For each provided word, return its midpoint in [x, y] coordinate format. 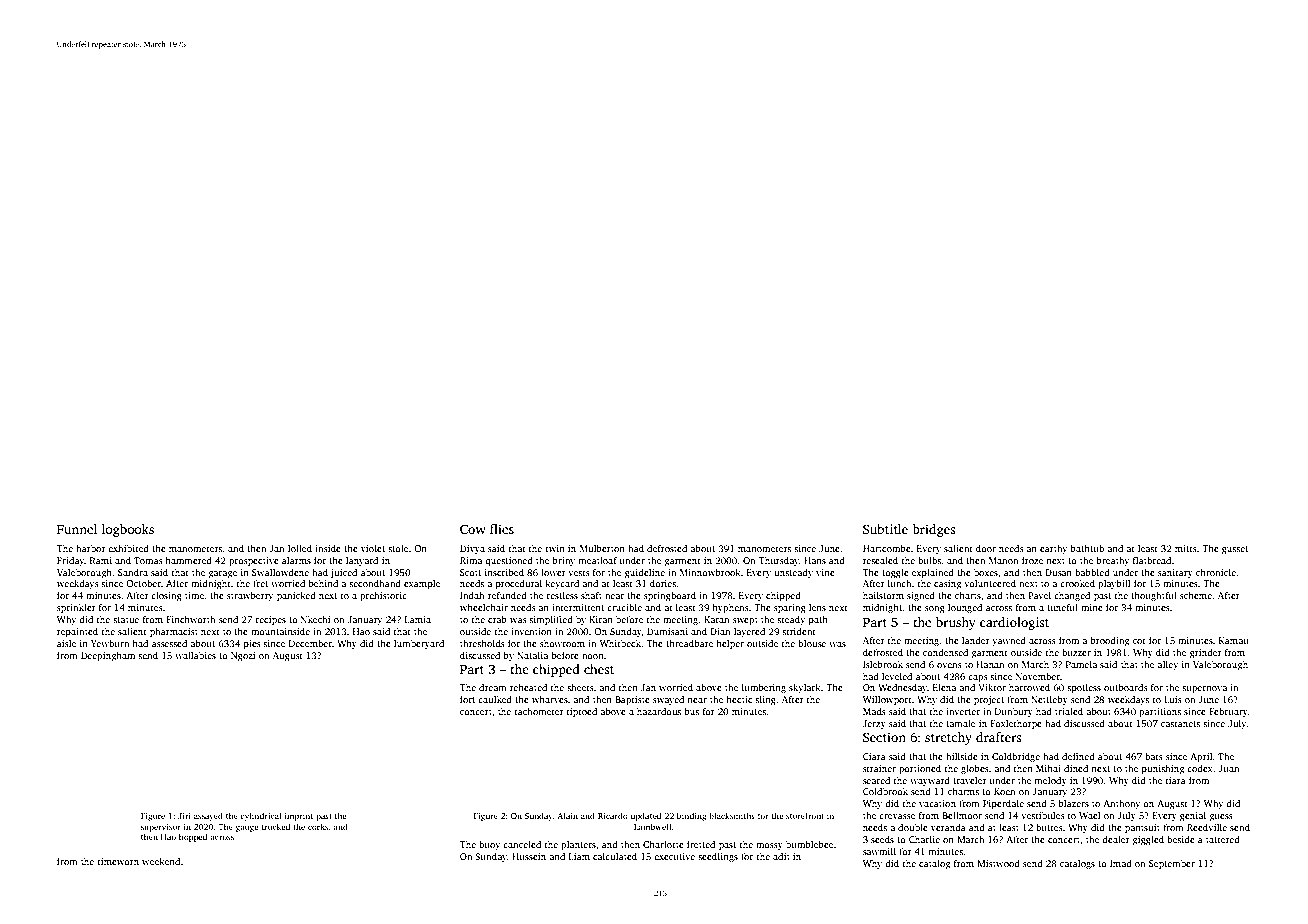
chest [599, 669]
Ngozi [243, 656]
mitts [1186, 548]
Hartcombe [887, 548]
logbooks [128, 530]
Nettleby [1049, 700]
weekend [161, 861]
